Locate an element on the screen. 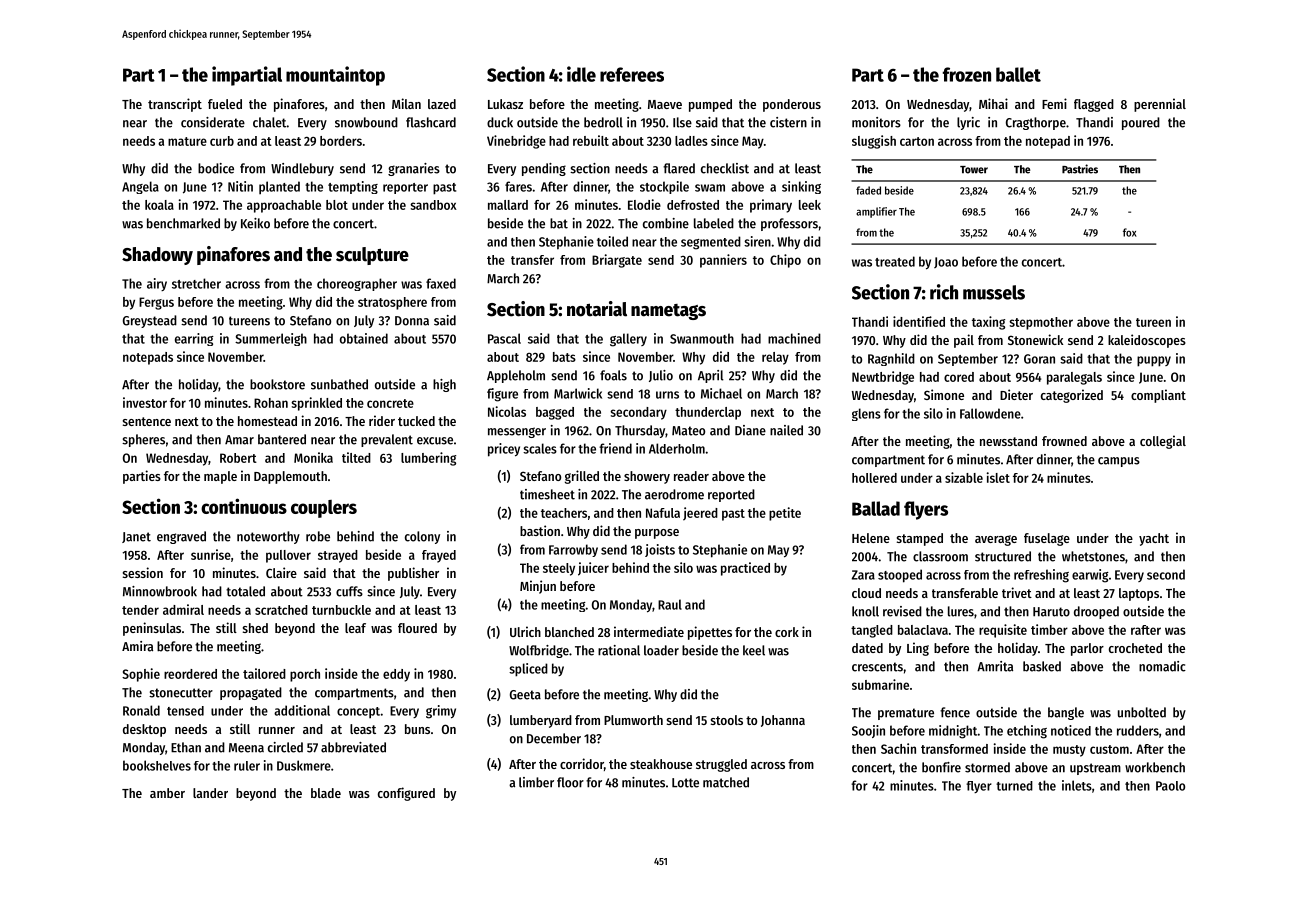  referees is located at coordinates (632, 74).
